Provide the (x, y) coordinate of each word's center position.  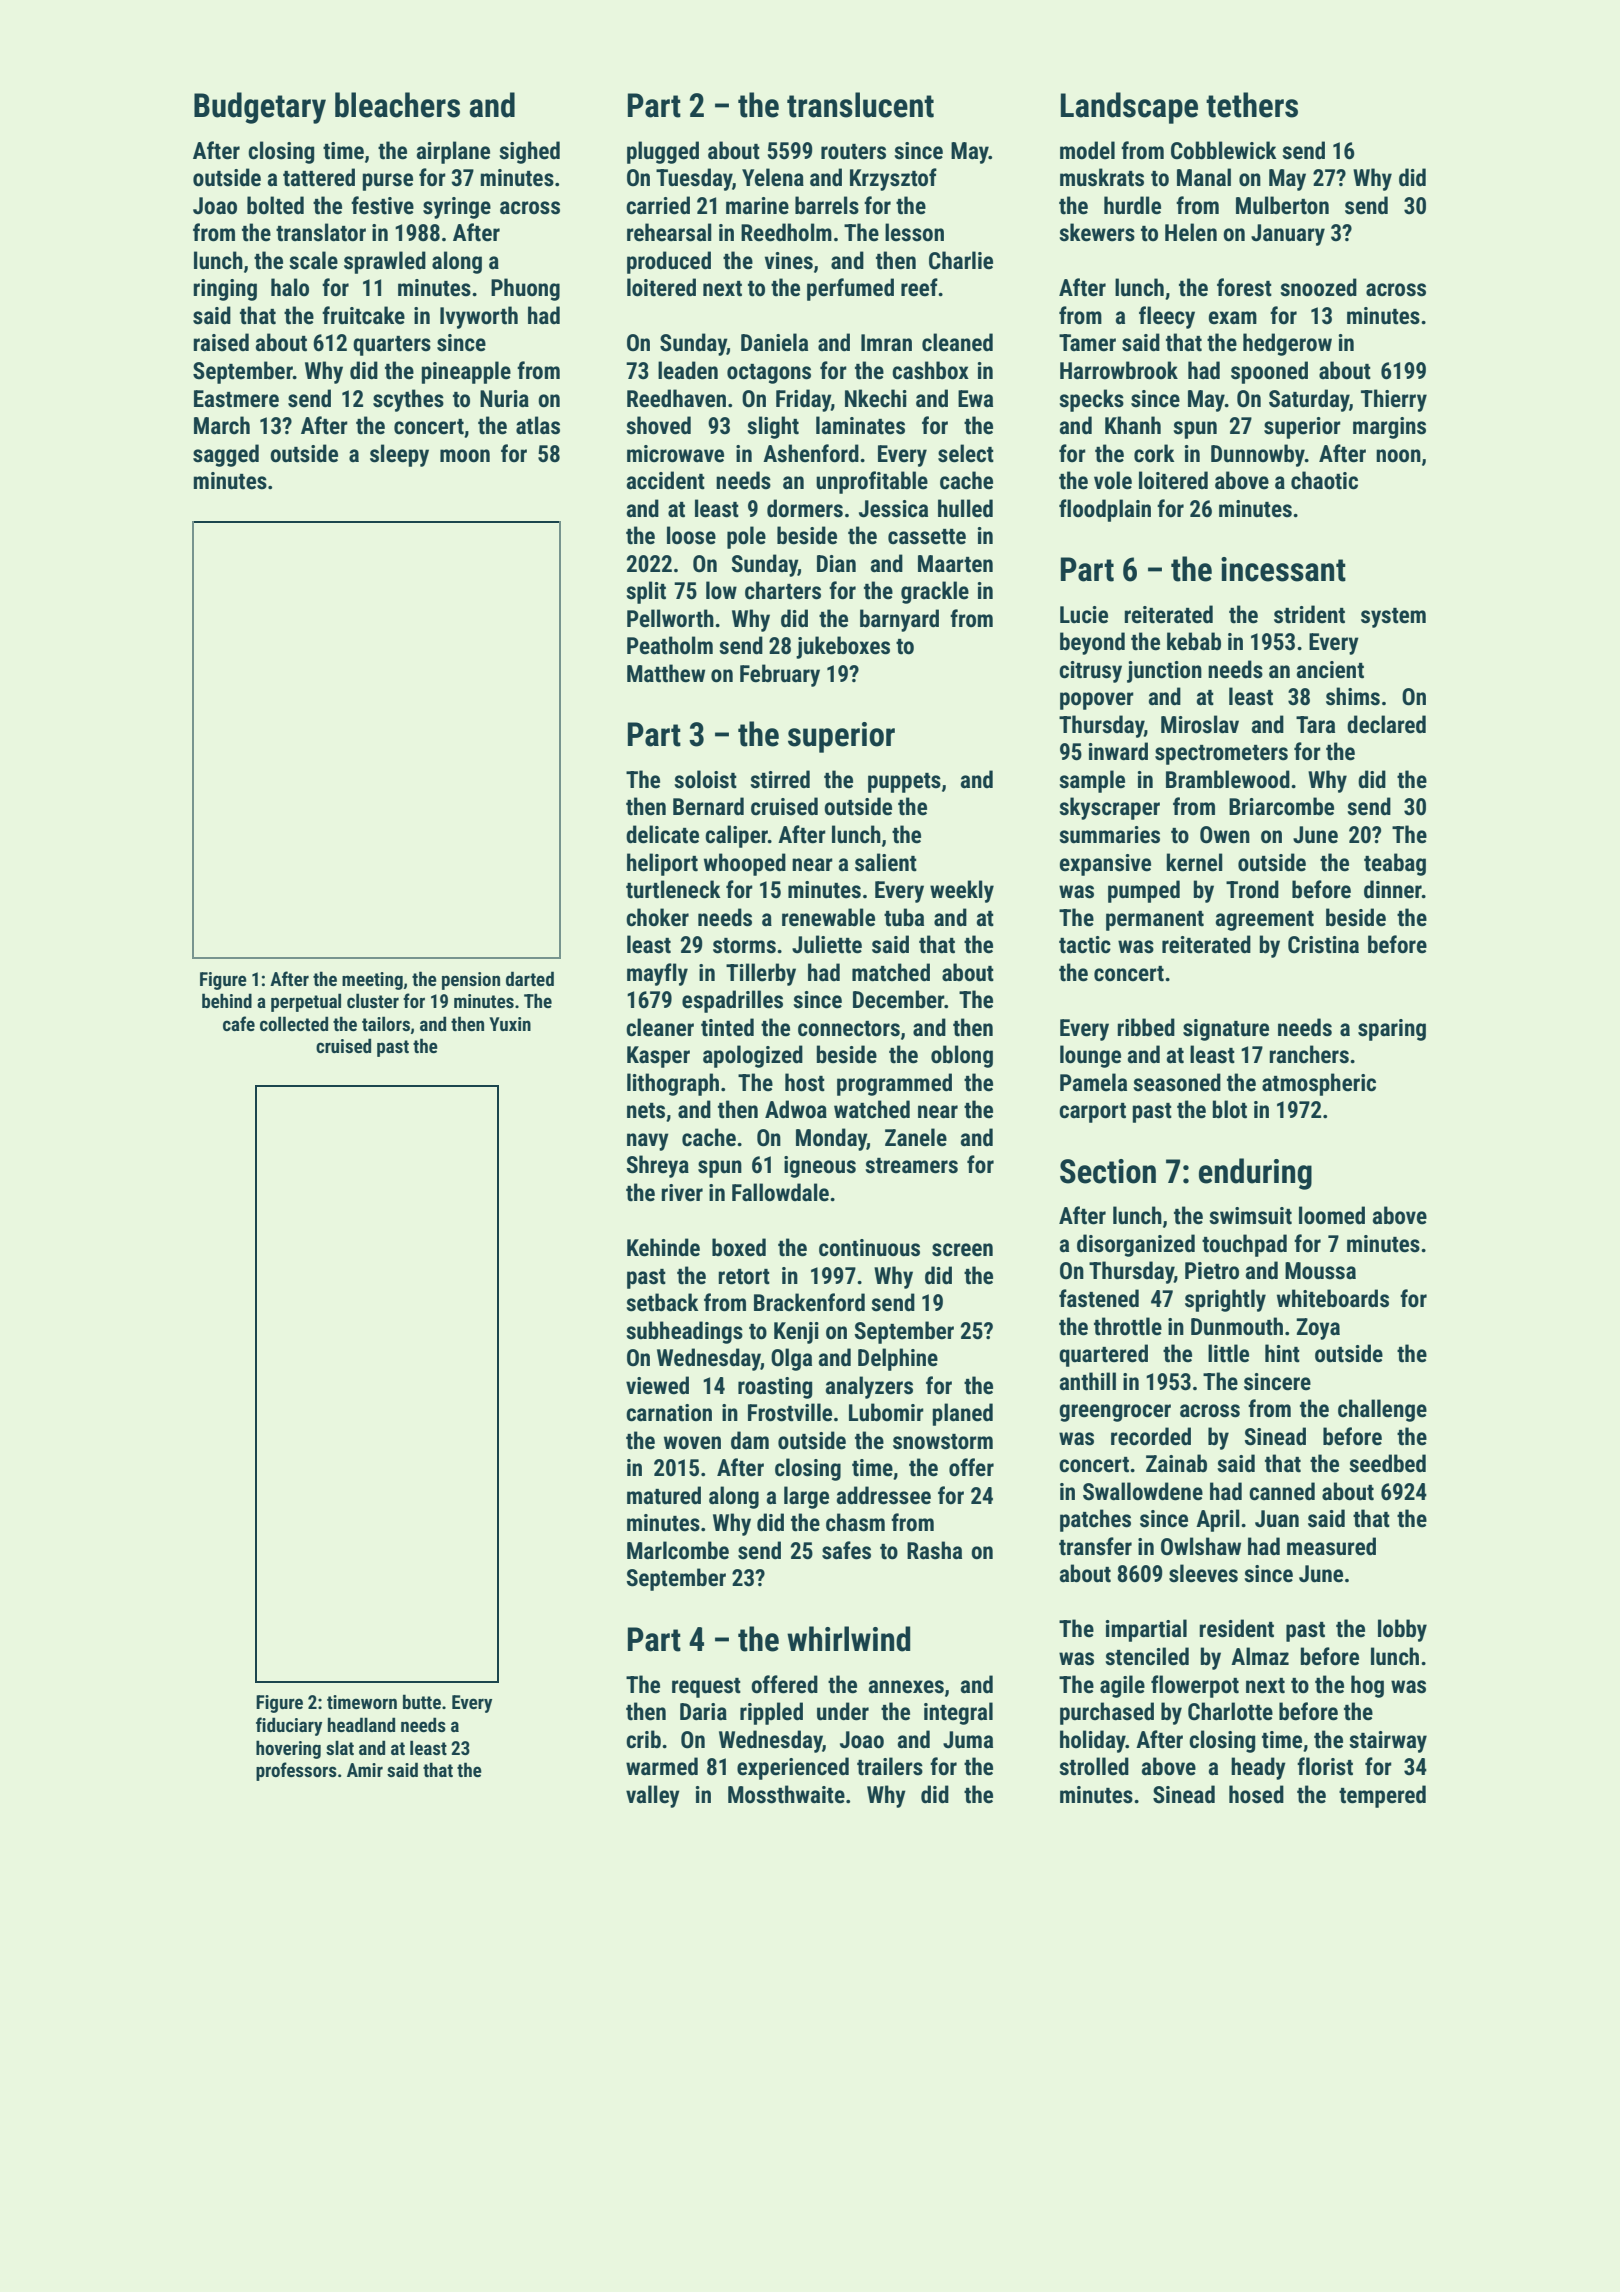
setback (662, 1302)
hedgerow (1287, 344)
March (222, 425)
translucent (860, 105)
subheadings (684, 1332)
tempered (1382, 1796)
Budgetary (260, 108)
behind (227, 1000)
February (780, 675)
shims (1353, 696)
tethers (1252, 105)
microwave (675, 454)
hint (1282, 1353)
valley (653, 1796)
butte (422, 1701)
